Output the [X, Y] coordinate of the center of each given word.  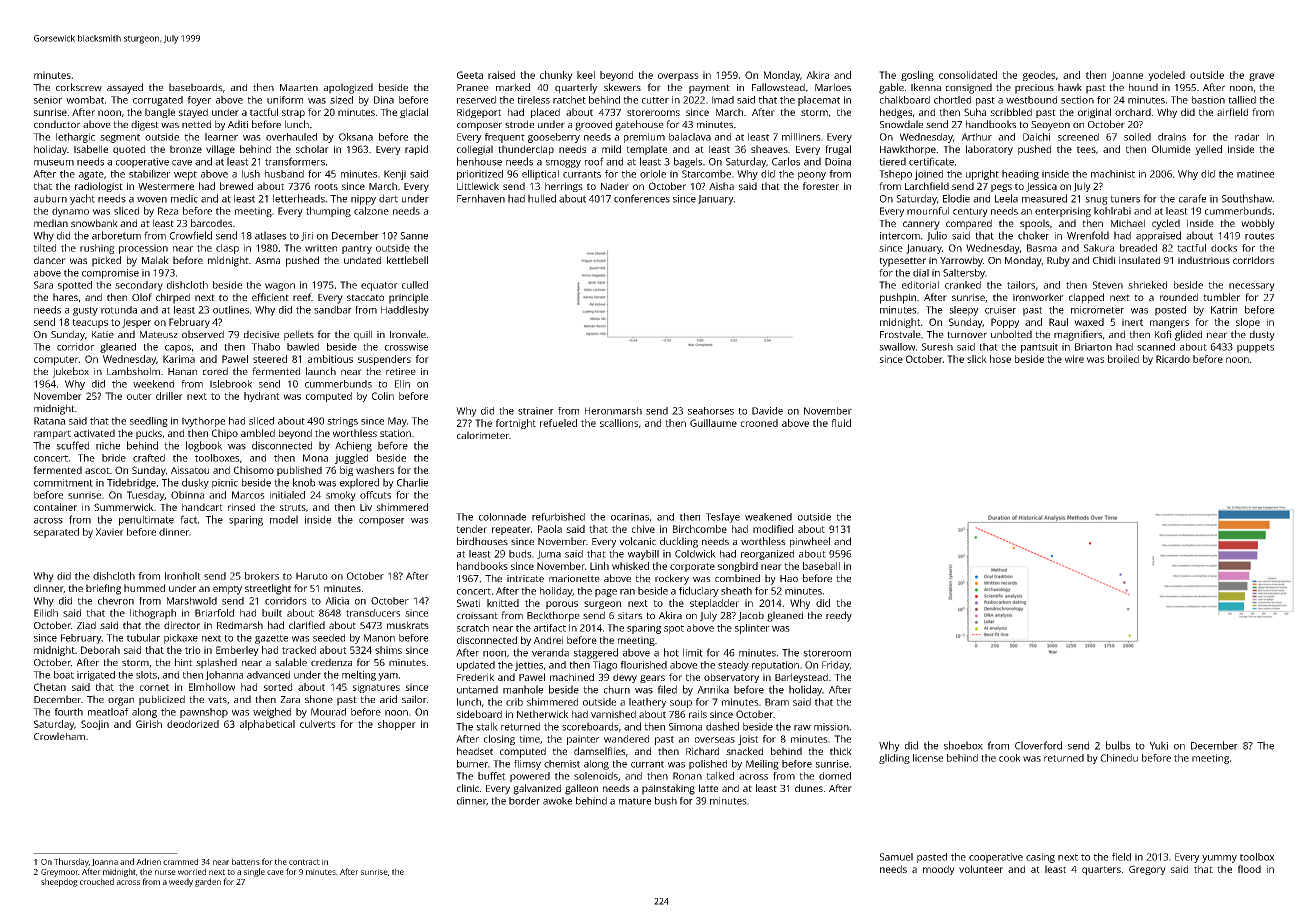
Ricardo [1173, 359]
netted [196, 124]
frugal [838, 150]
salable [291, 662]
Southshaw [1247, 198]
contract [304, 862]
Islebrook [231, 384]
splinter [752, 629]
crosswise [406, 347]
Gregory [1147, 870]
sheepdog [59, 882]
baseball [821, 566]
